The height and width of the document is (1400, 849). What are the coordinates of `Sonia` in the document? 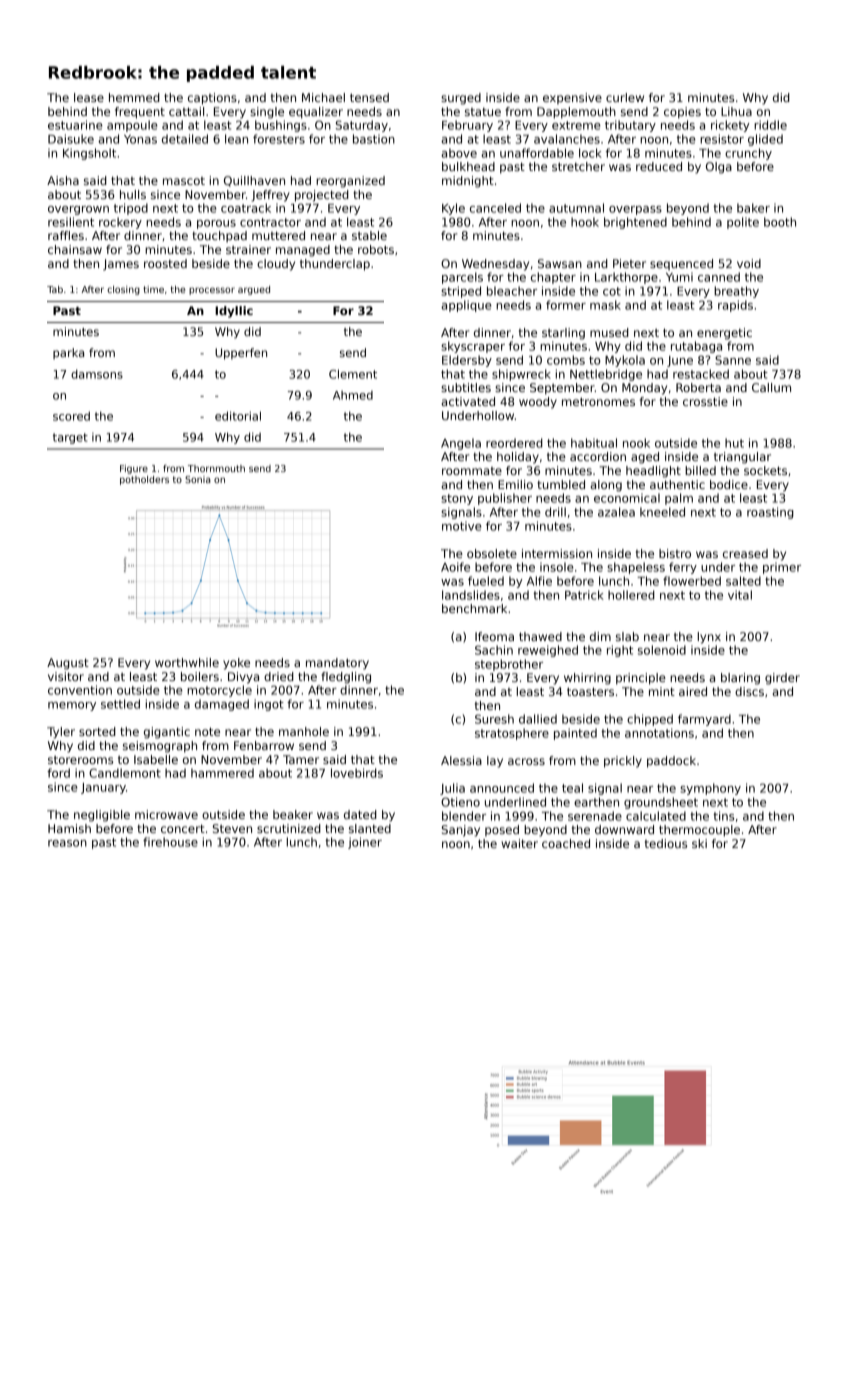 It's located at (198, 479).
